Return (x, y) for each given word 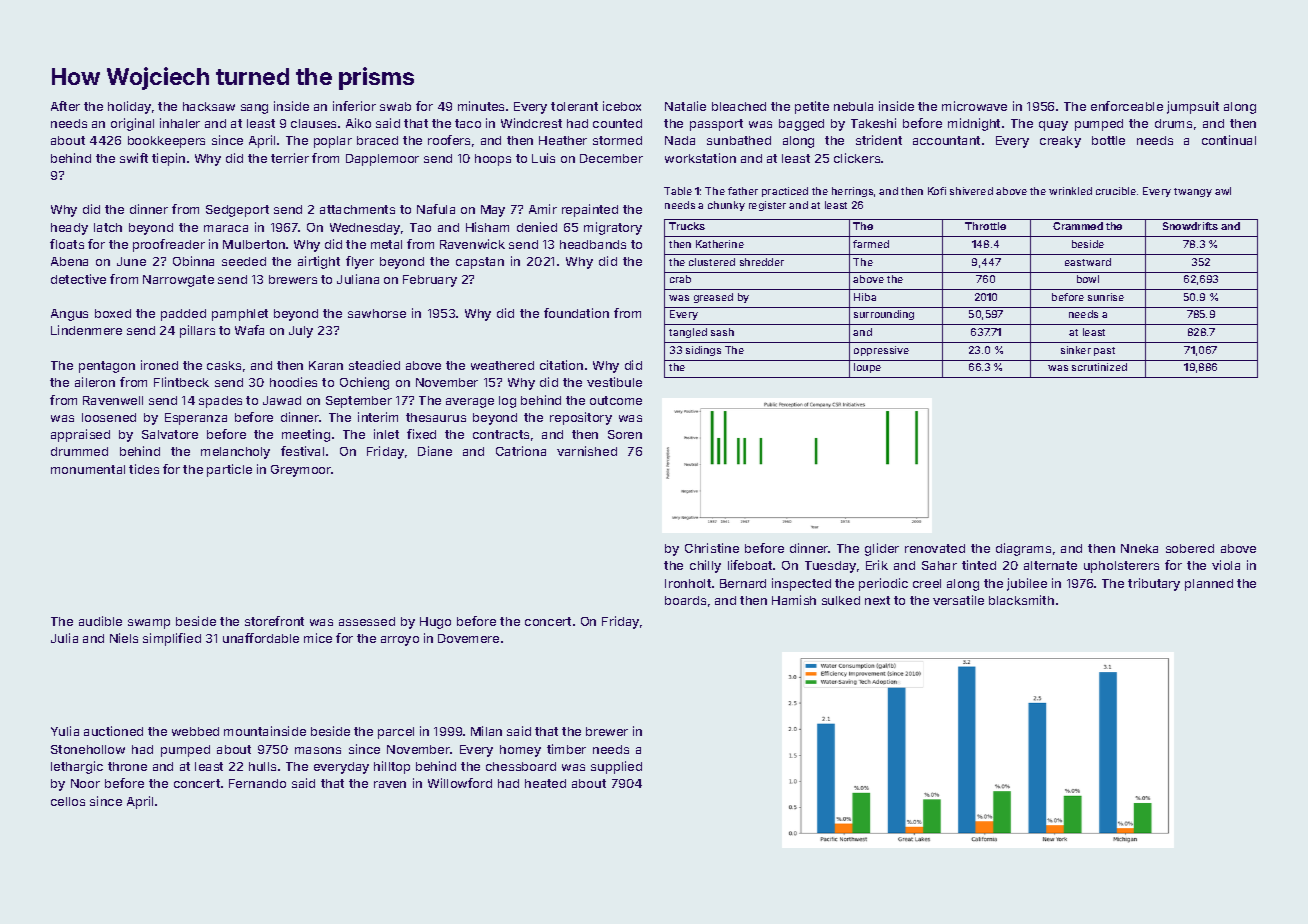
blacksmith (1021, 600)
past (1104, 351)
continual (1229, 140)
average (470, 403)
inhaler (180, 123)
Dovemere (468, 638)
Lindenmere (86, 330)
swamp (149, 624)
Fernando (257, 783)
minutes (481, 106)
